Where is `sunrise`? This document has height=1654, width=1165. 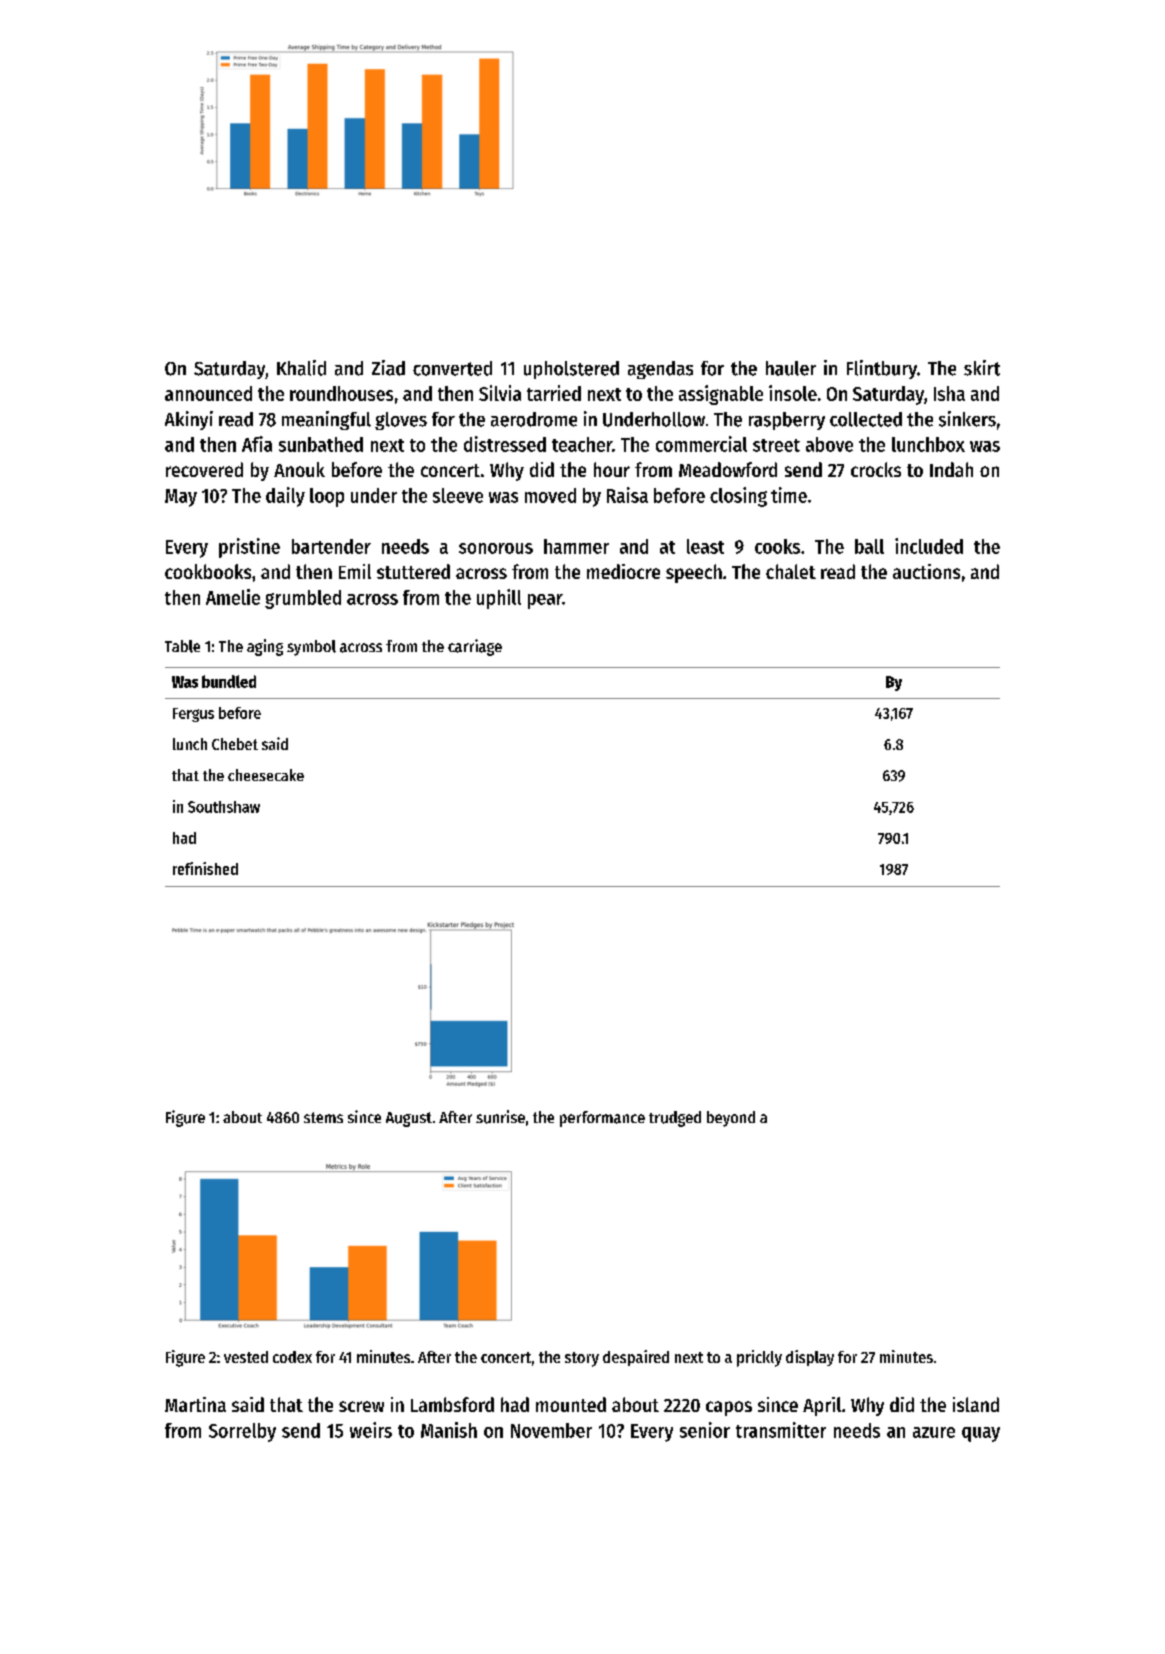
sunrise is located at coordinates (500, 1117).
